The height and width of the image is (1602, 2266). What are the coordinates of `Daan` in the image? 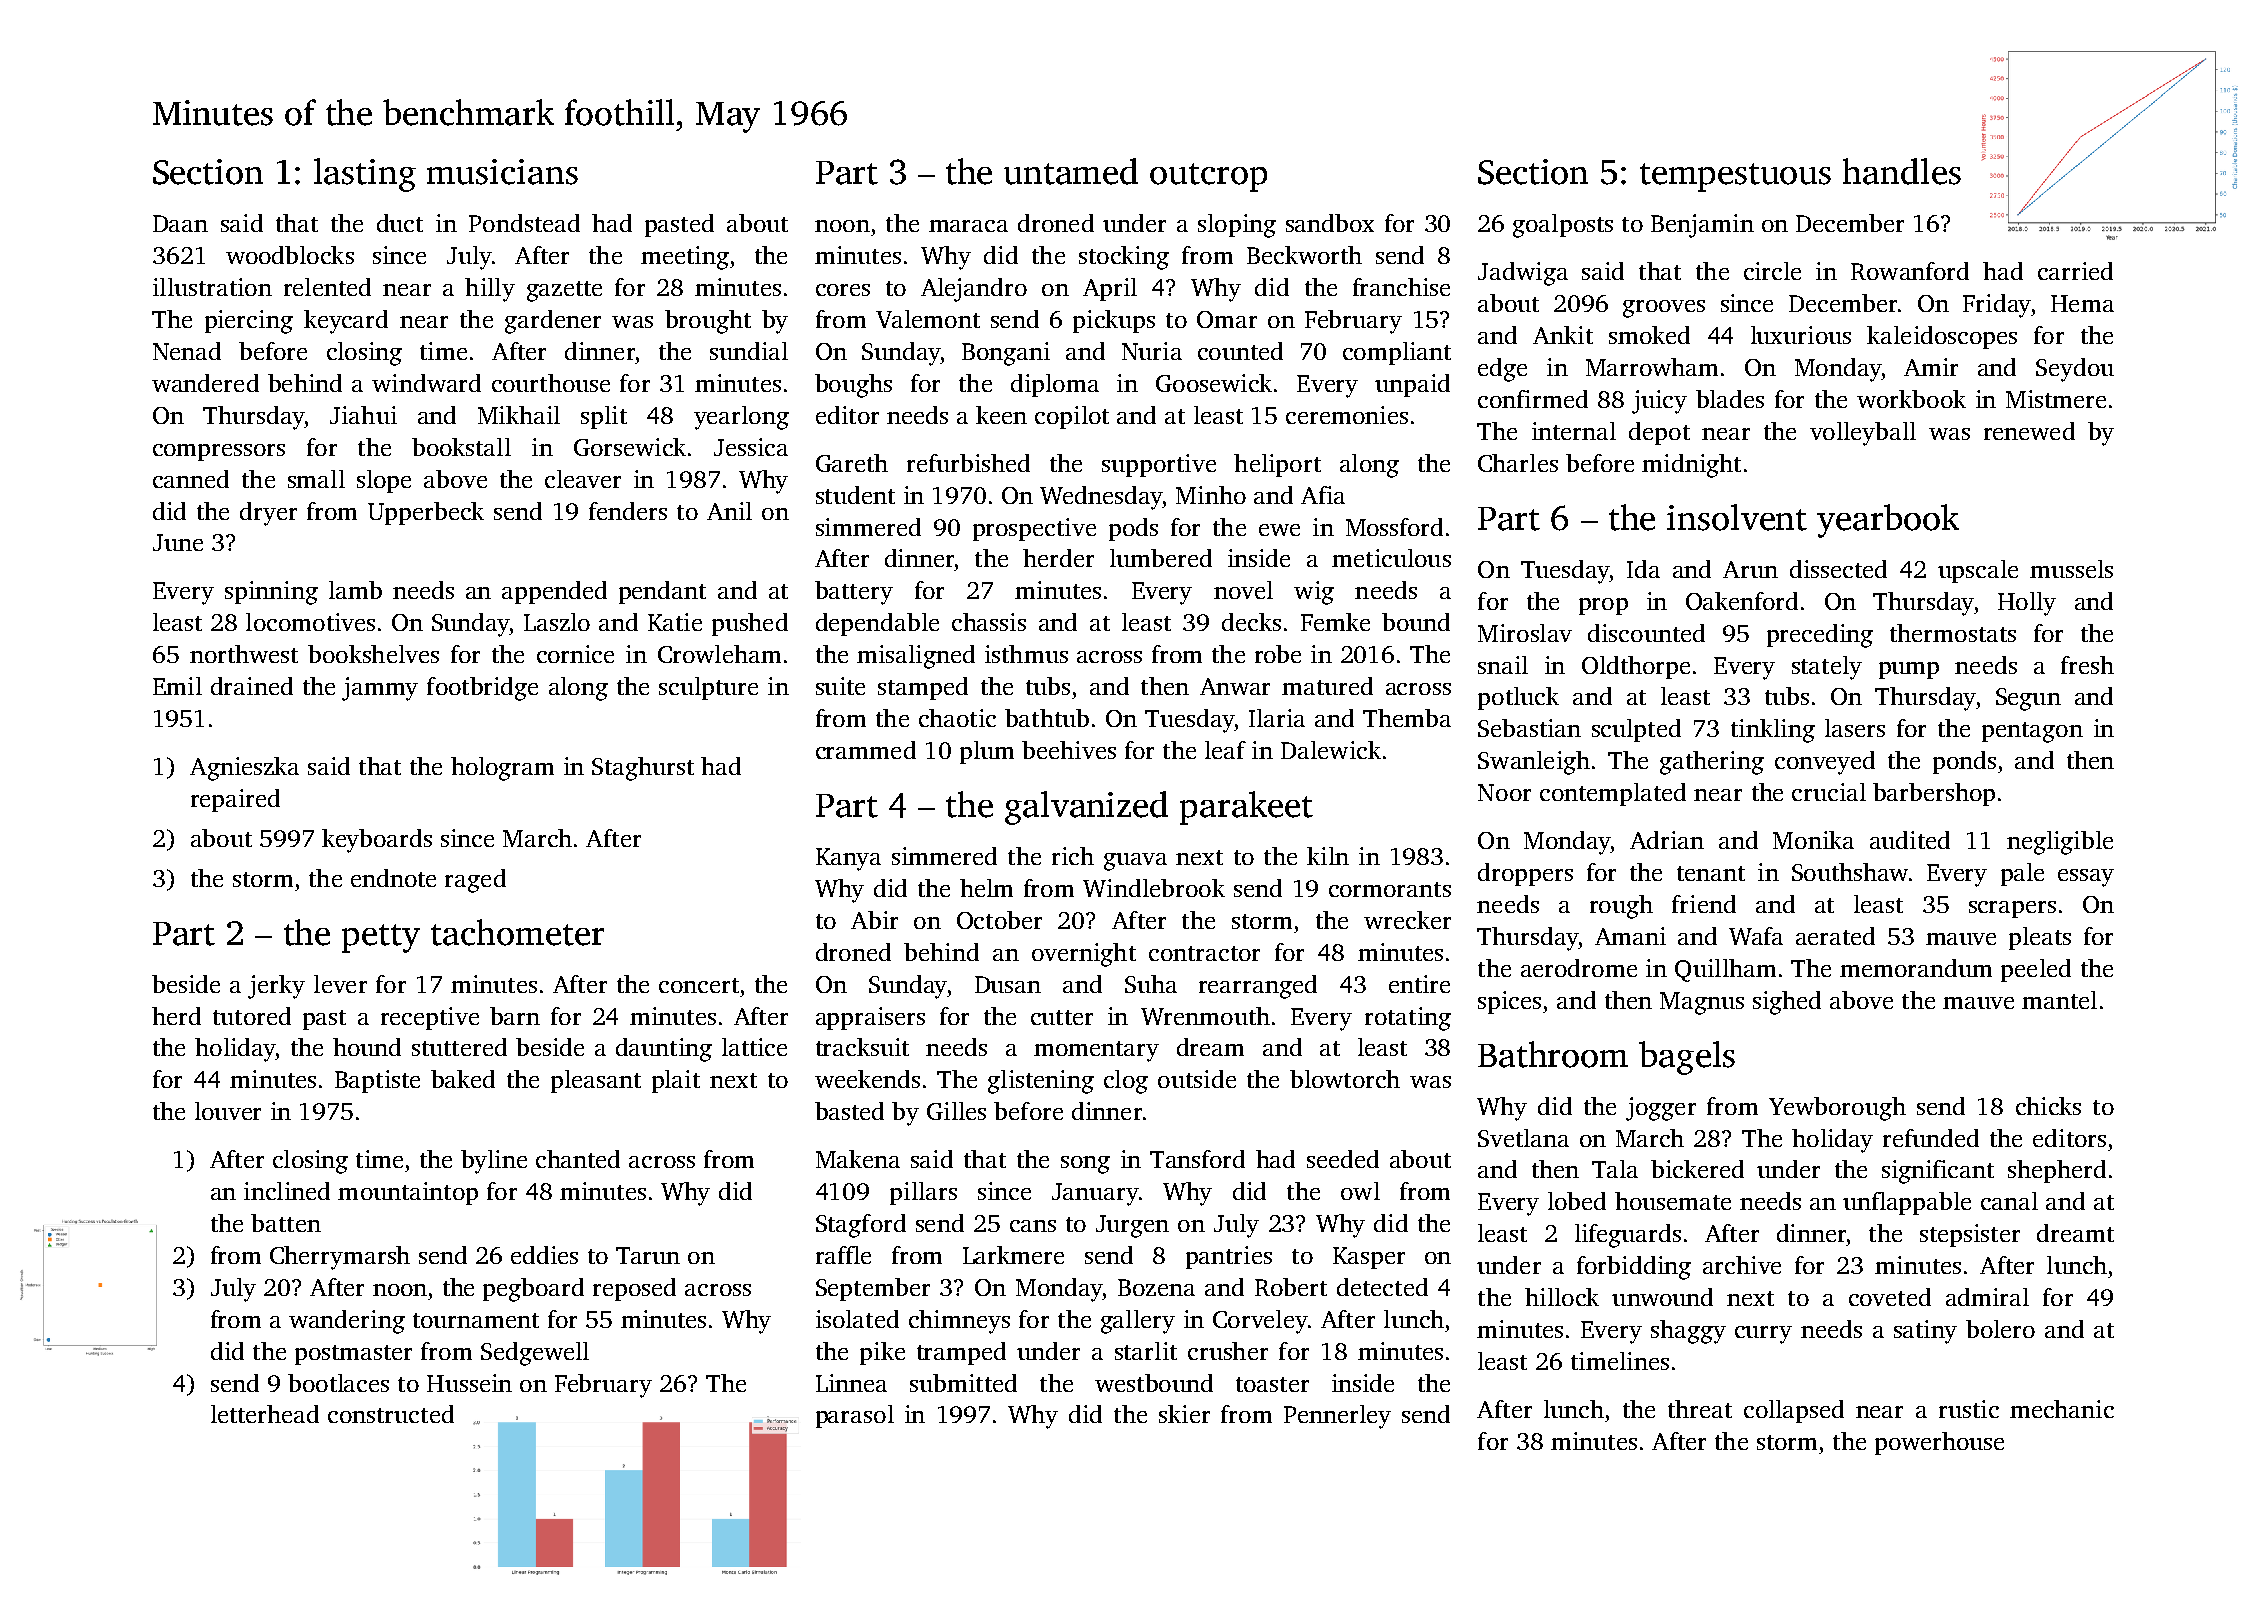 It's located at (180, 223).
